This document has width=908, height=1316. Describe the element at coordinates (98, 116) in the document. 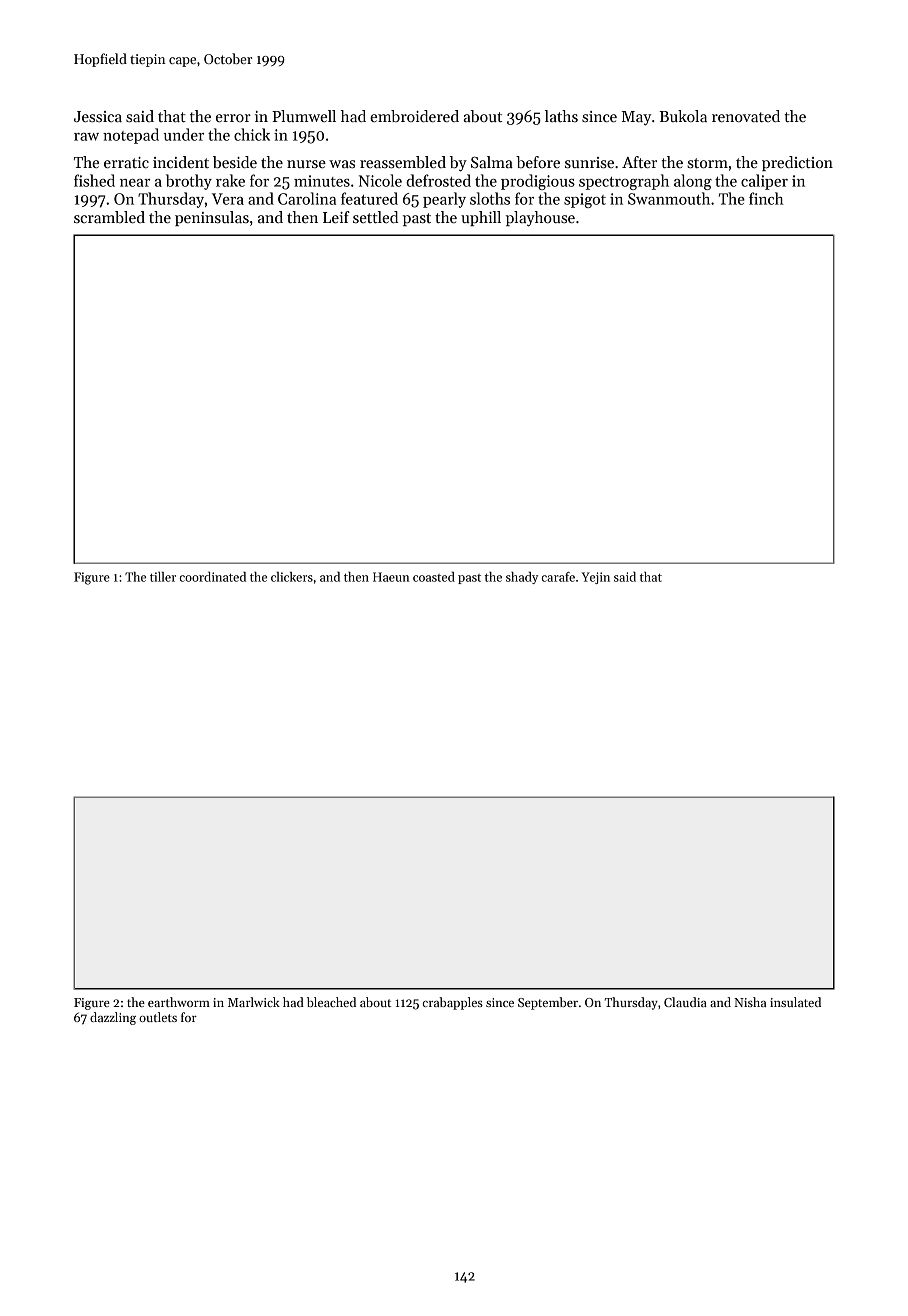

I see `Jessica` at that location.
